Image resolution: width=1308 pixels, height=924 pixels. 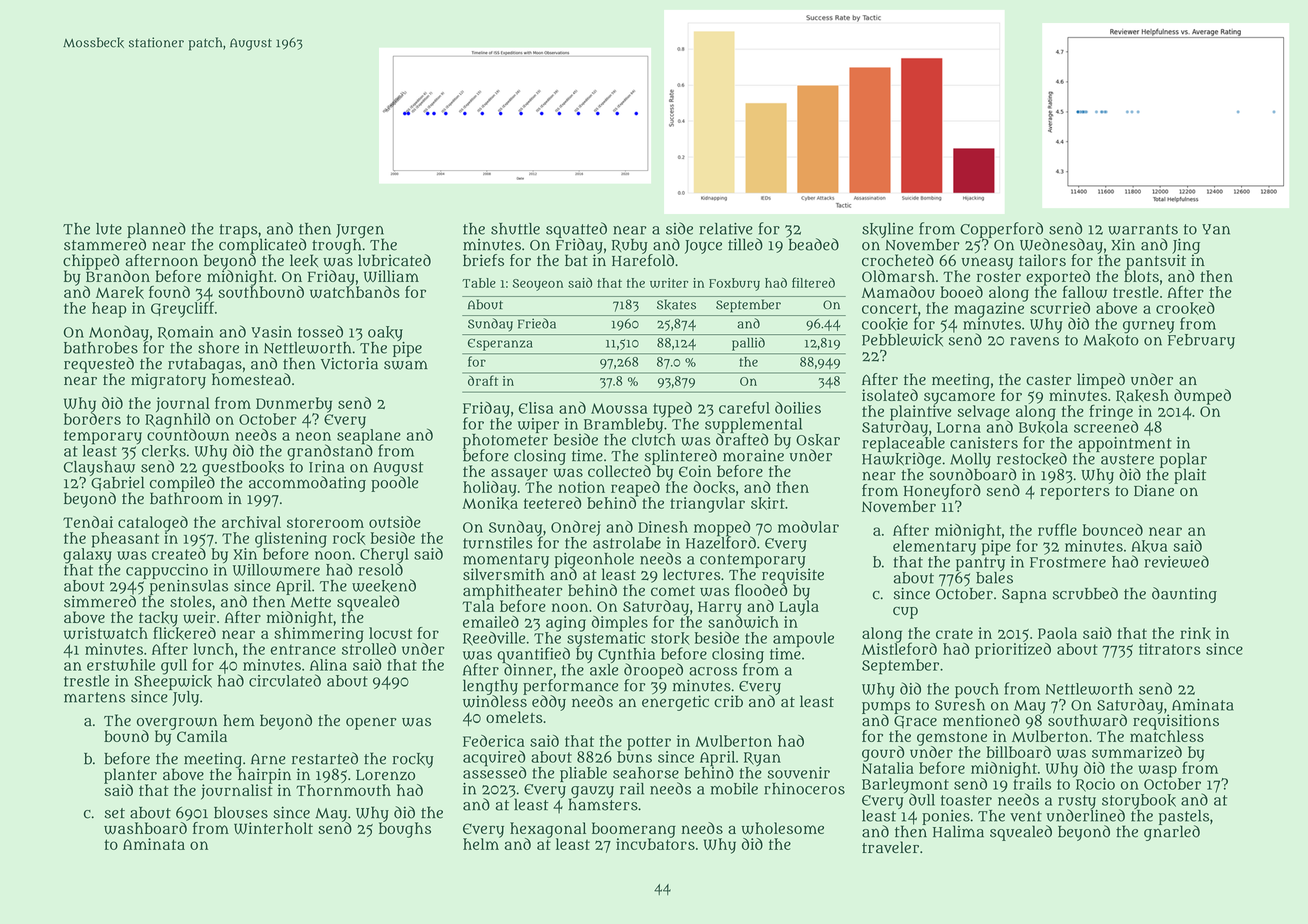 I want to click on watchbands, so click(x=355, y=292).
